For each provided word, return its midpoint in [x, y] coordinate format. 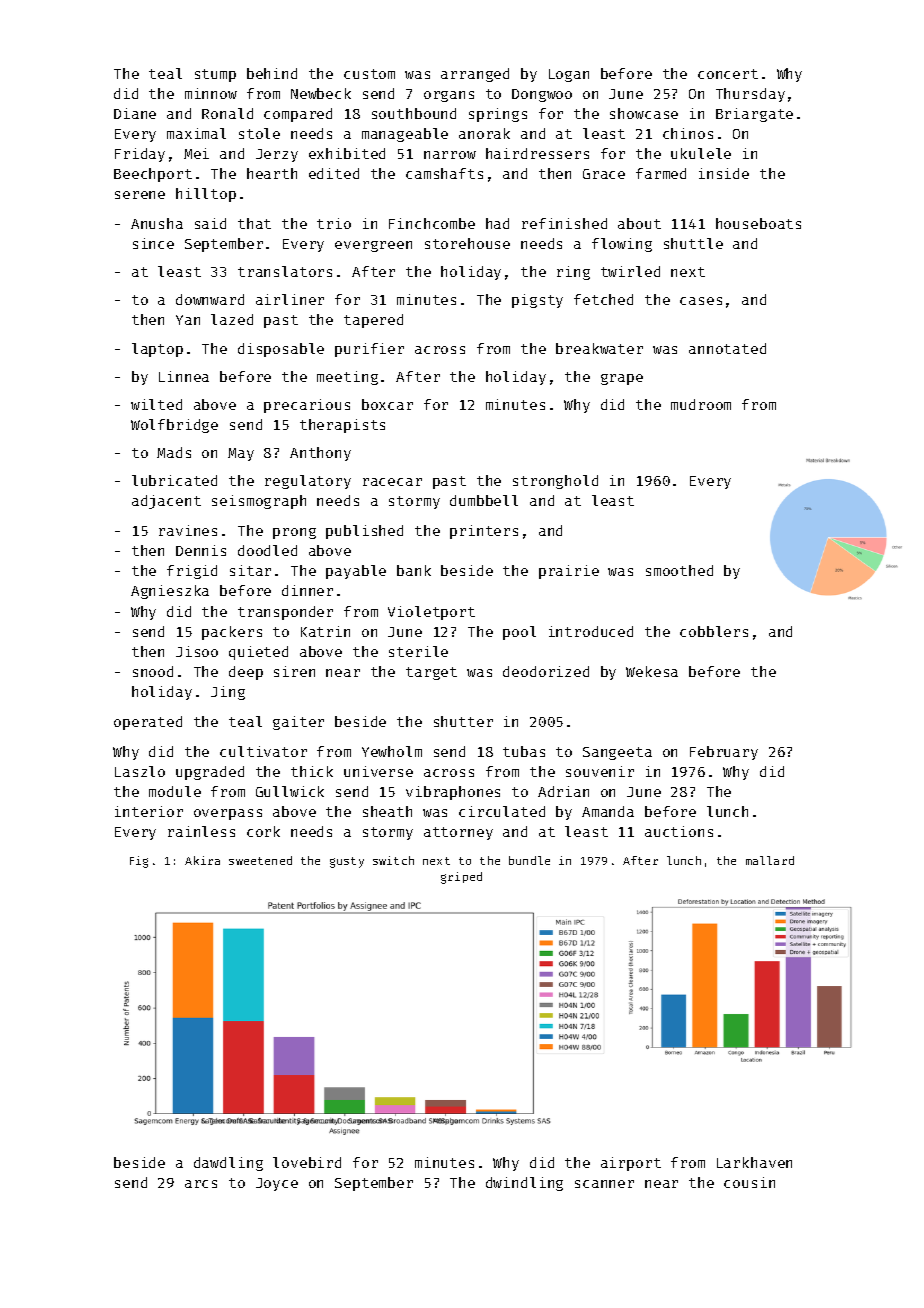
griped [461, 878]
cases [701, 301]
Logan [569, 75]
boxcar [387, 404]
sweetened [260, 860]
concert [728, 74]
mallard [770, 860]
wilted [156, 404]
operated [148, 723]
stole [259, 133]
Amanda [608, 811]
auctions [679, 831]
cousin [749, 1182]
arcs [201, 1184]
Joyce [277, 1184]
